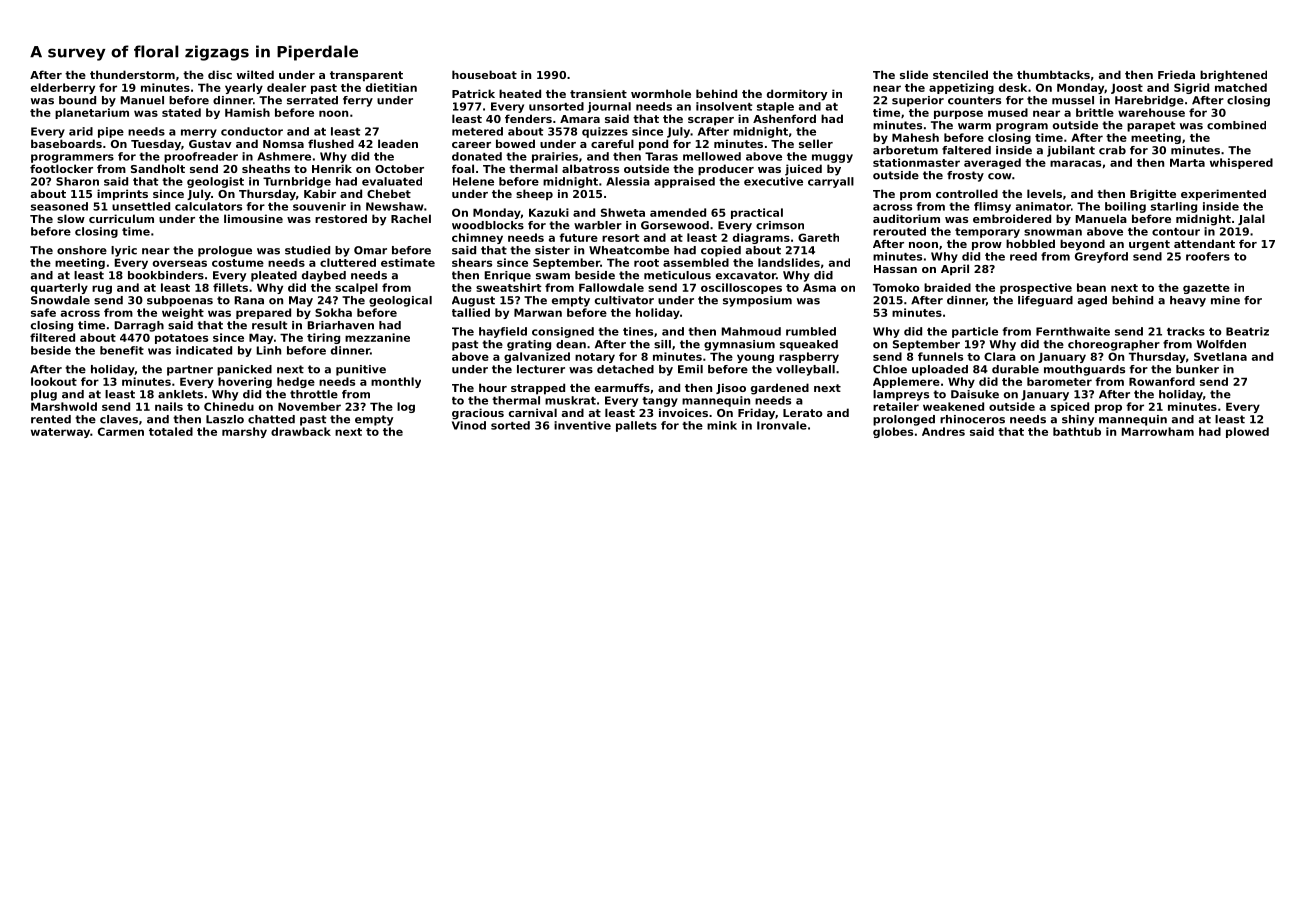 This screenshot has width=1308, height=924. Describe the element at coordinates (1233, 76) in the screenshot. I see `brightened` at that location.
